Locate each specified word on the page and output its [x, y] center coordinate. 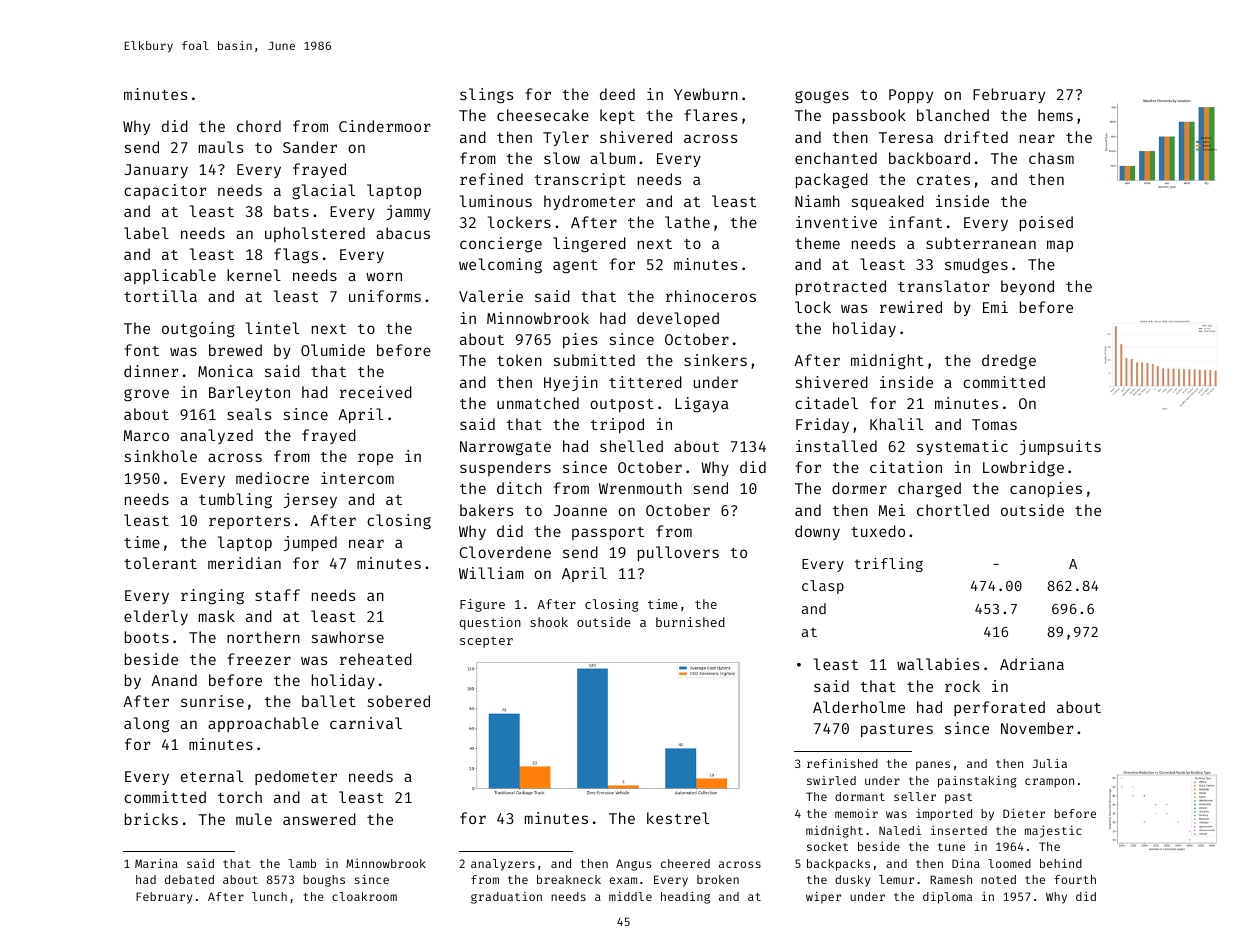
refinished [842, 763]
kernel [254, 275]
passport [608, 533]
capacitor [165, 191]
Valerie [491, 296]
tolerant [160, 563]
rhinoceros [711, 296]
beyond [1027, 287]
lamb [302, 863]
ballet [329, 701]
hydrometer [589, 202]
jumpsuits [1060, 447]
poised [1046, 223]
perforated [999, 708]
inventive [836, 222]
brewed [235, 350]
